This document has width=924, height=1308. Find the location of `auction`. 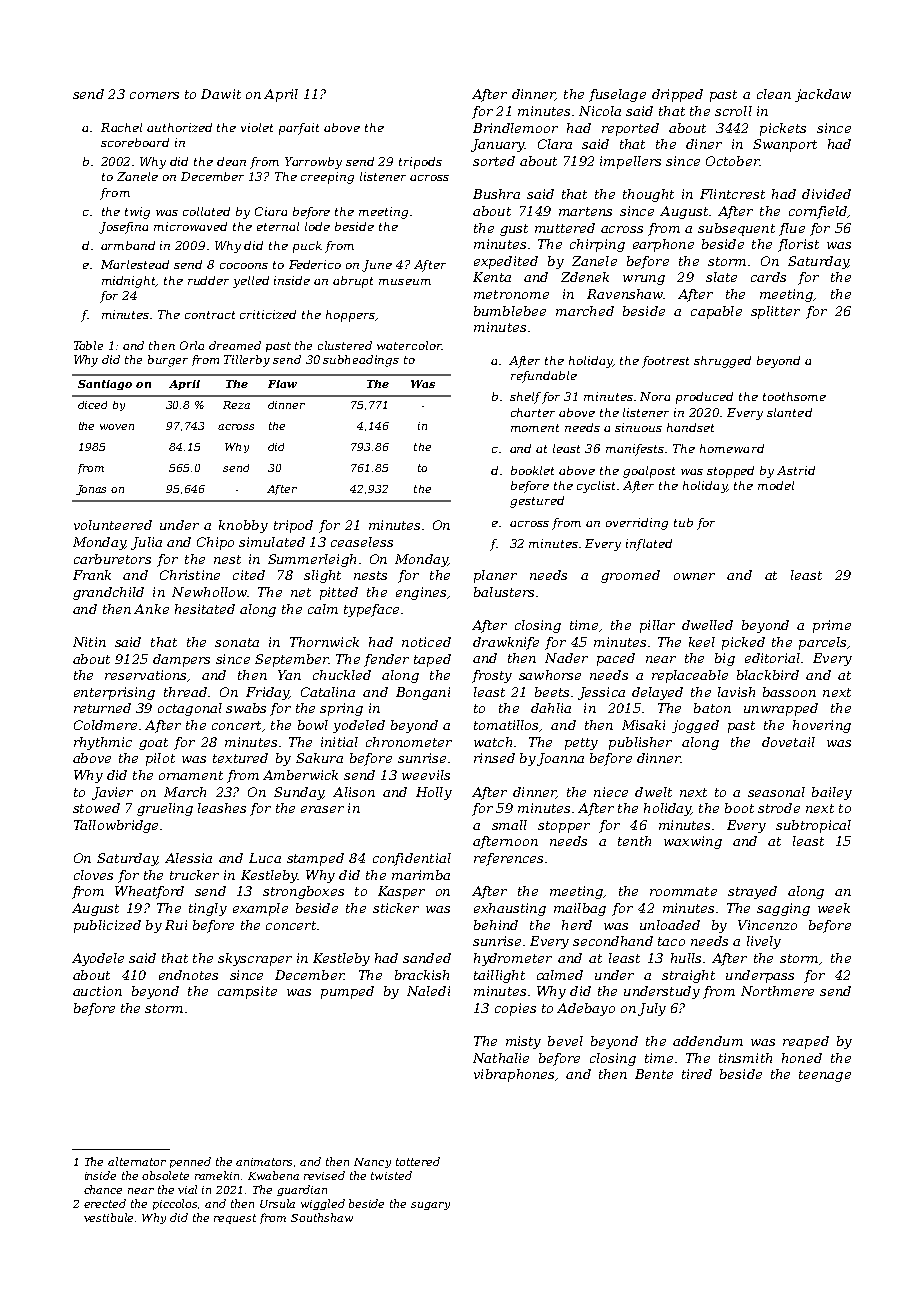

auction is located at coordinates (97, 991).
